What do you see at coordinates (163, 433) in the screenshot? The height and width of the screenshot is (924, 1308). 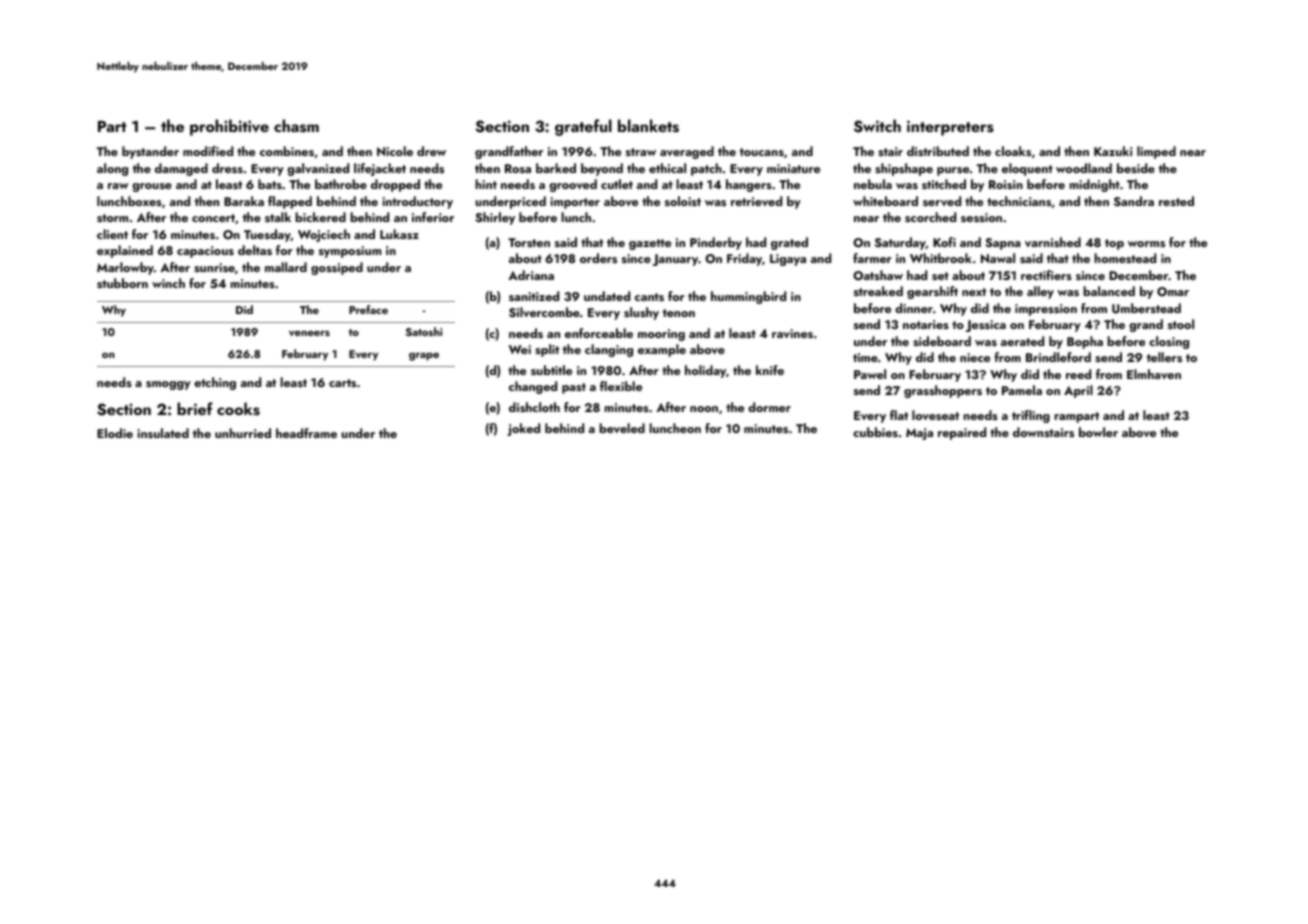 I see `insulated` at bounding box center [163, 433].
